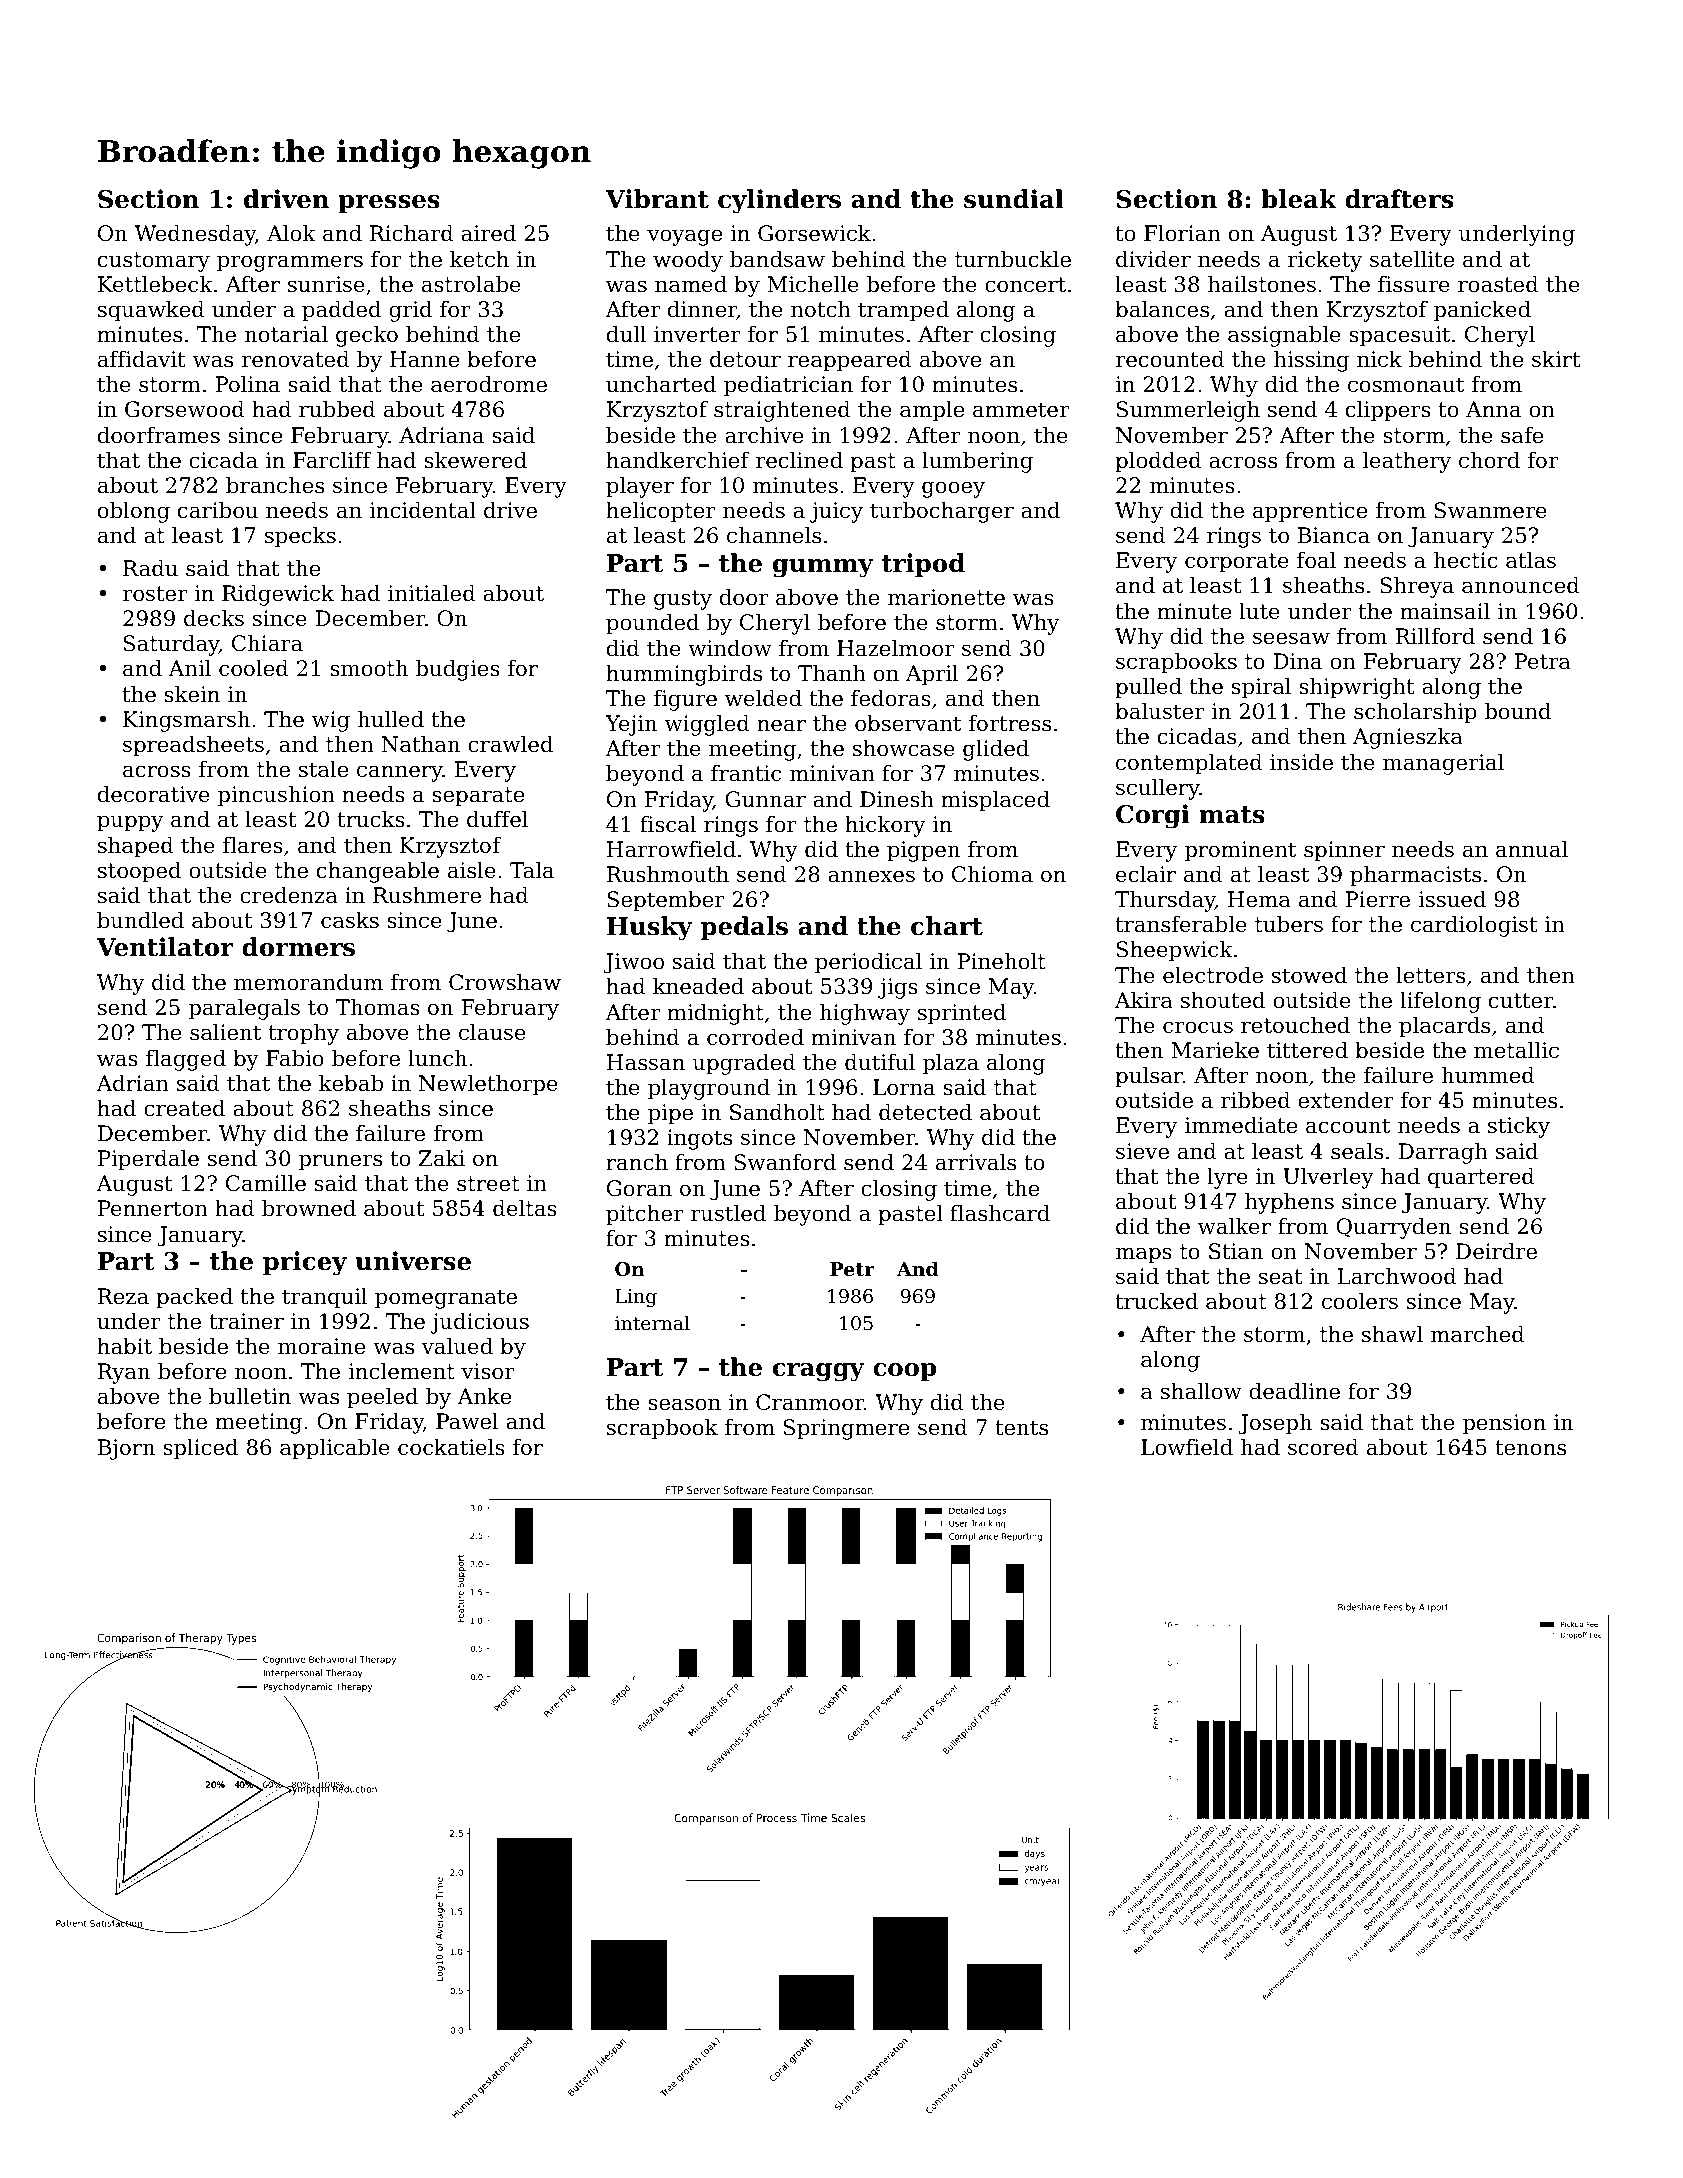 Image resolution: width=1683 pixels, height=2178 pixels. Describe the element at coordinates (471, 284) in the screenshot. I see `astrolabe` at that location.
